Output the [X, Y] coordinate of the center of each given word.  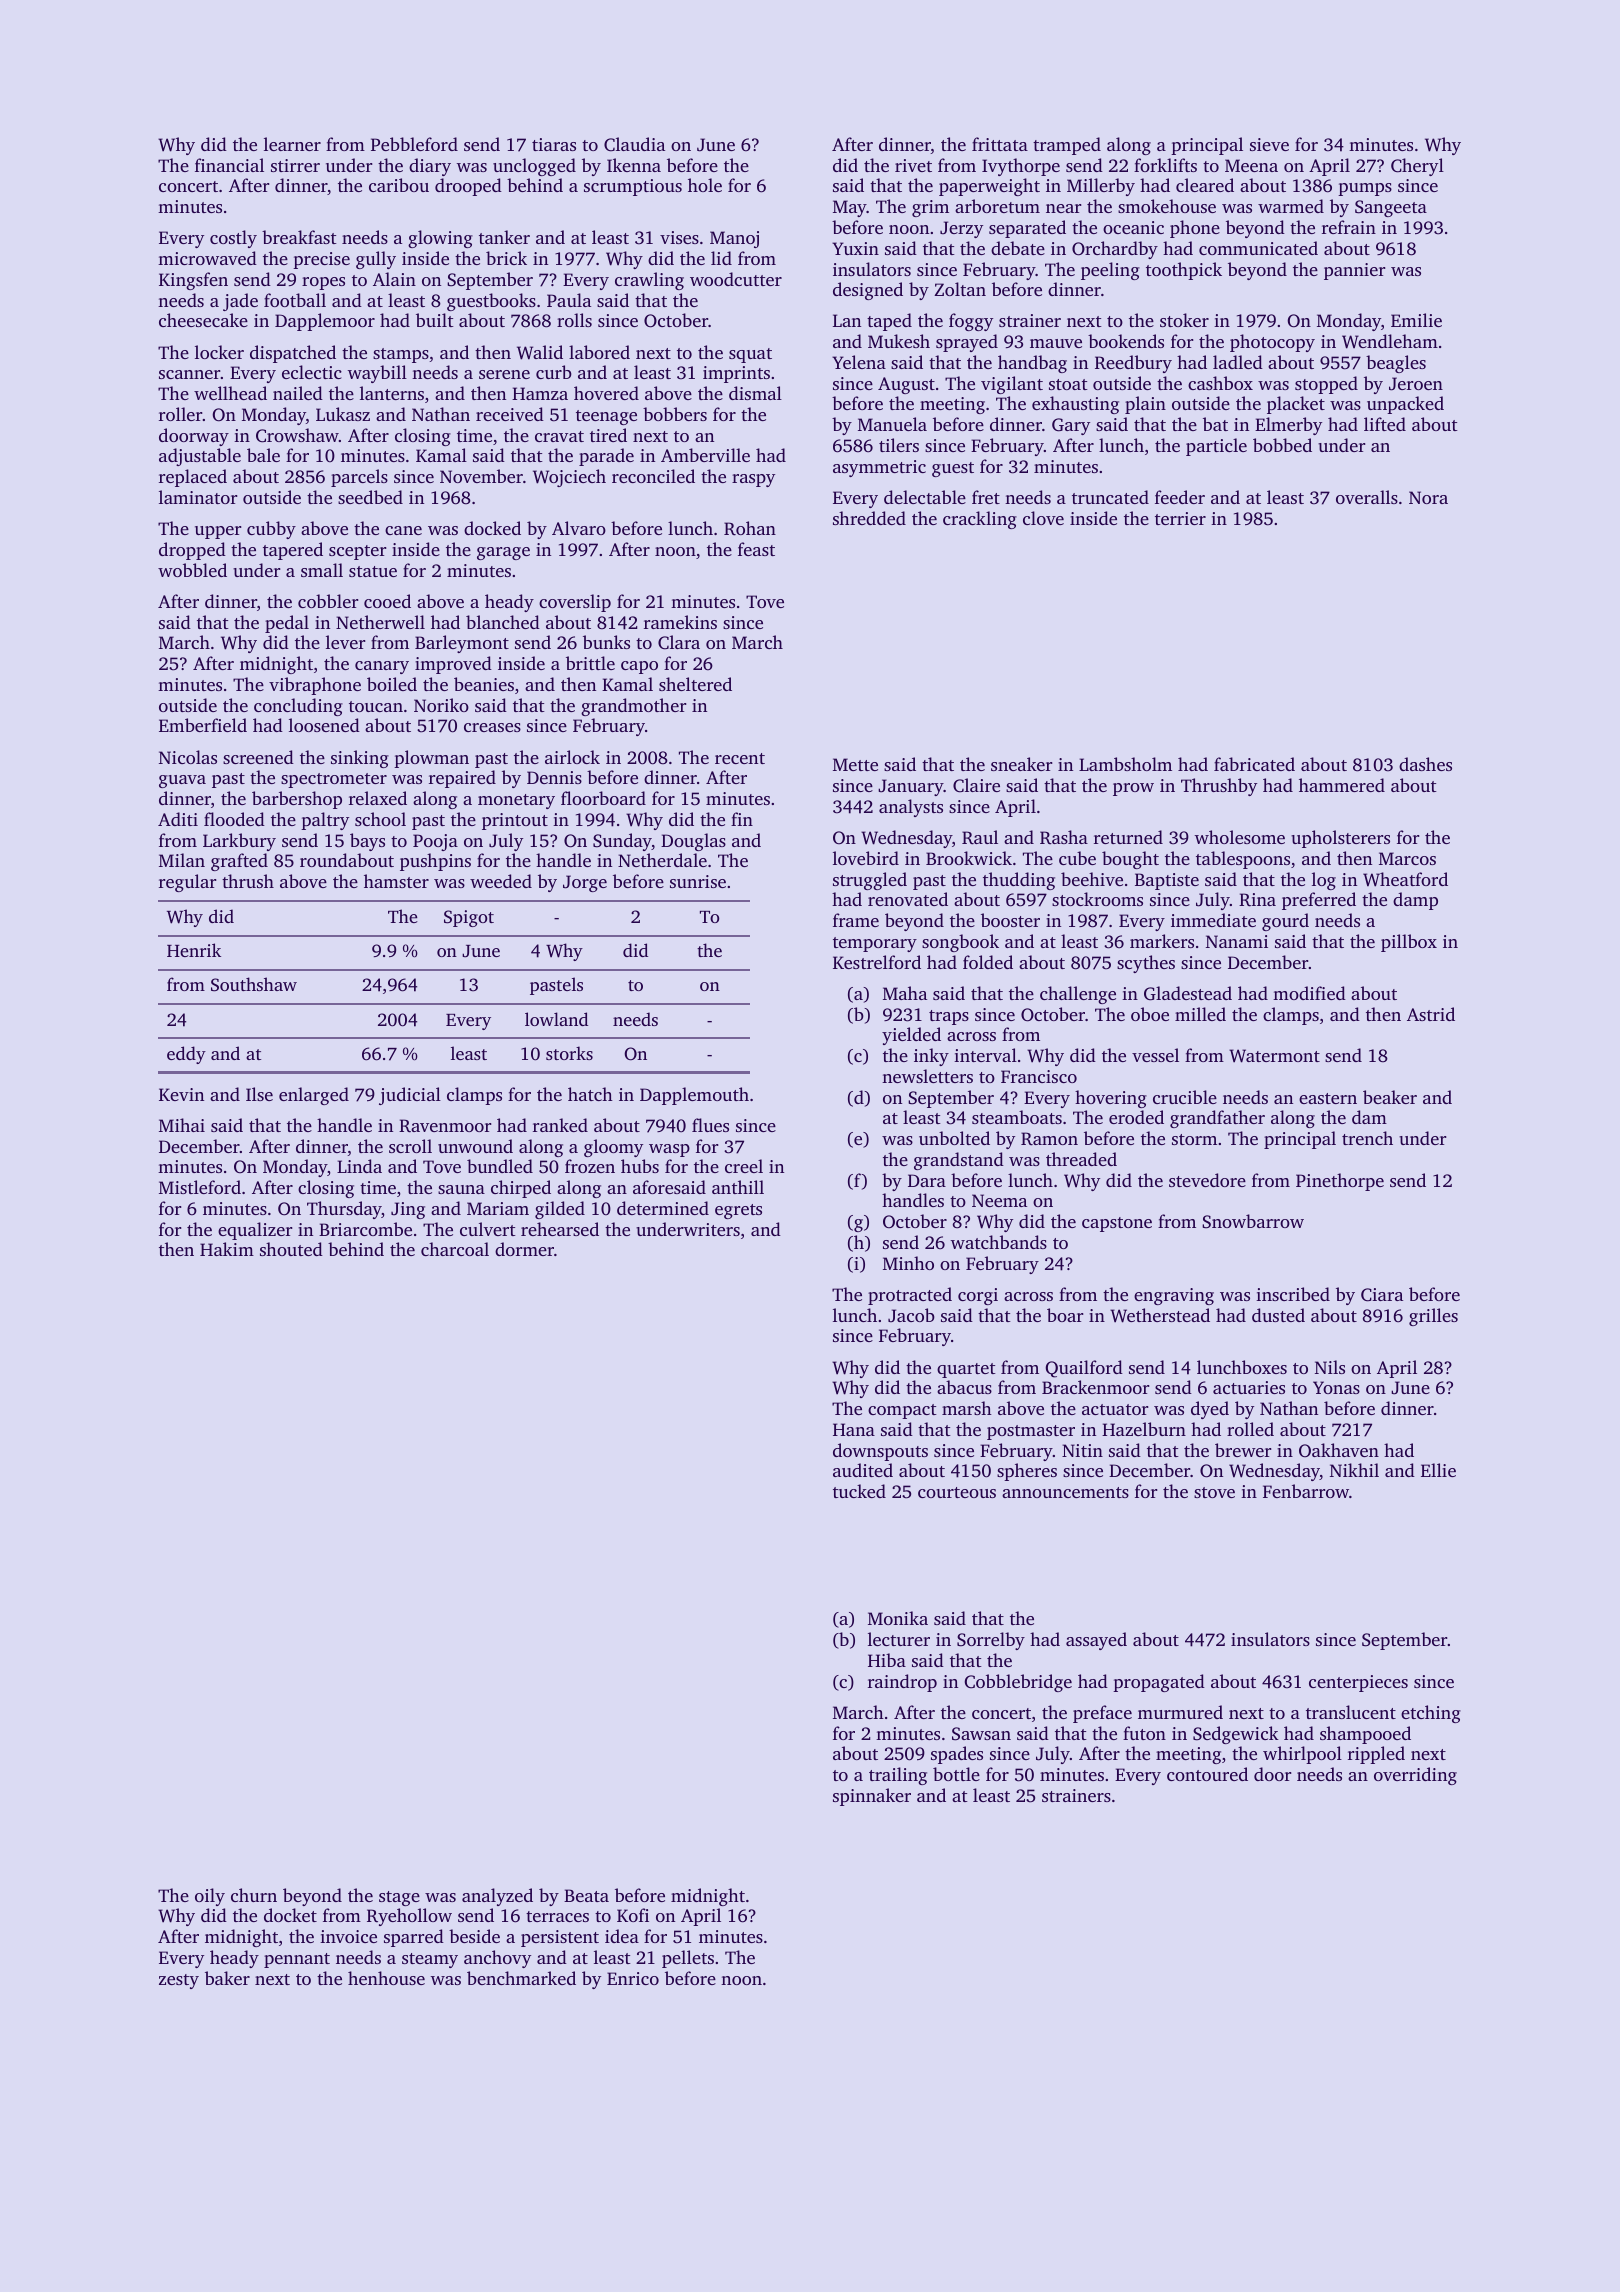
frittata [1000, 144]
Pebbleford [414, 144]
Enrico [633, 1978]
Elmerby [1288, 426]
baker [227, 1978]
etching [1431, 1714]
